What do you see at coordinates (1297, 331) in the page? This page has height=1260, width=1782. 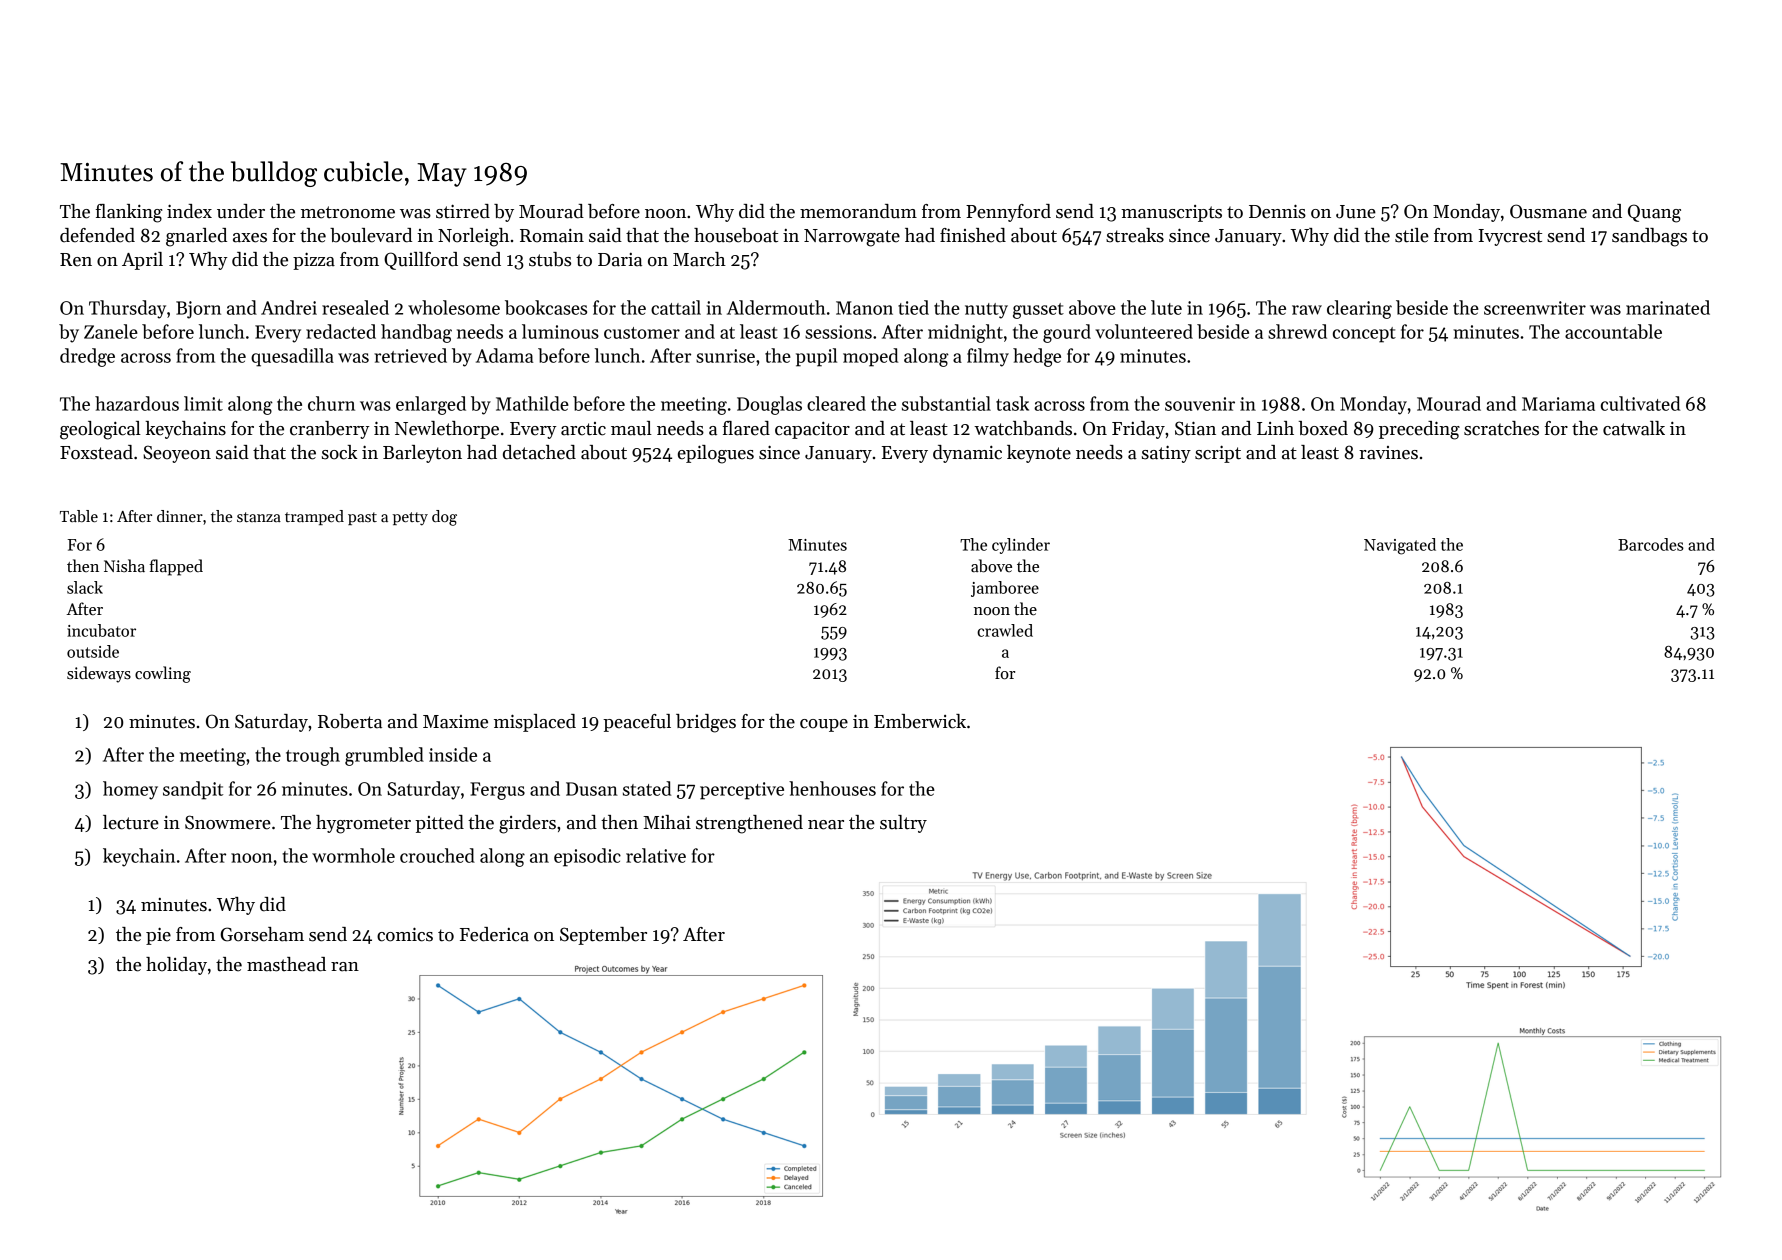 I see `shrewd` at bounding box center [1297, 331].
